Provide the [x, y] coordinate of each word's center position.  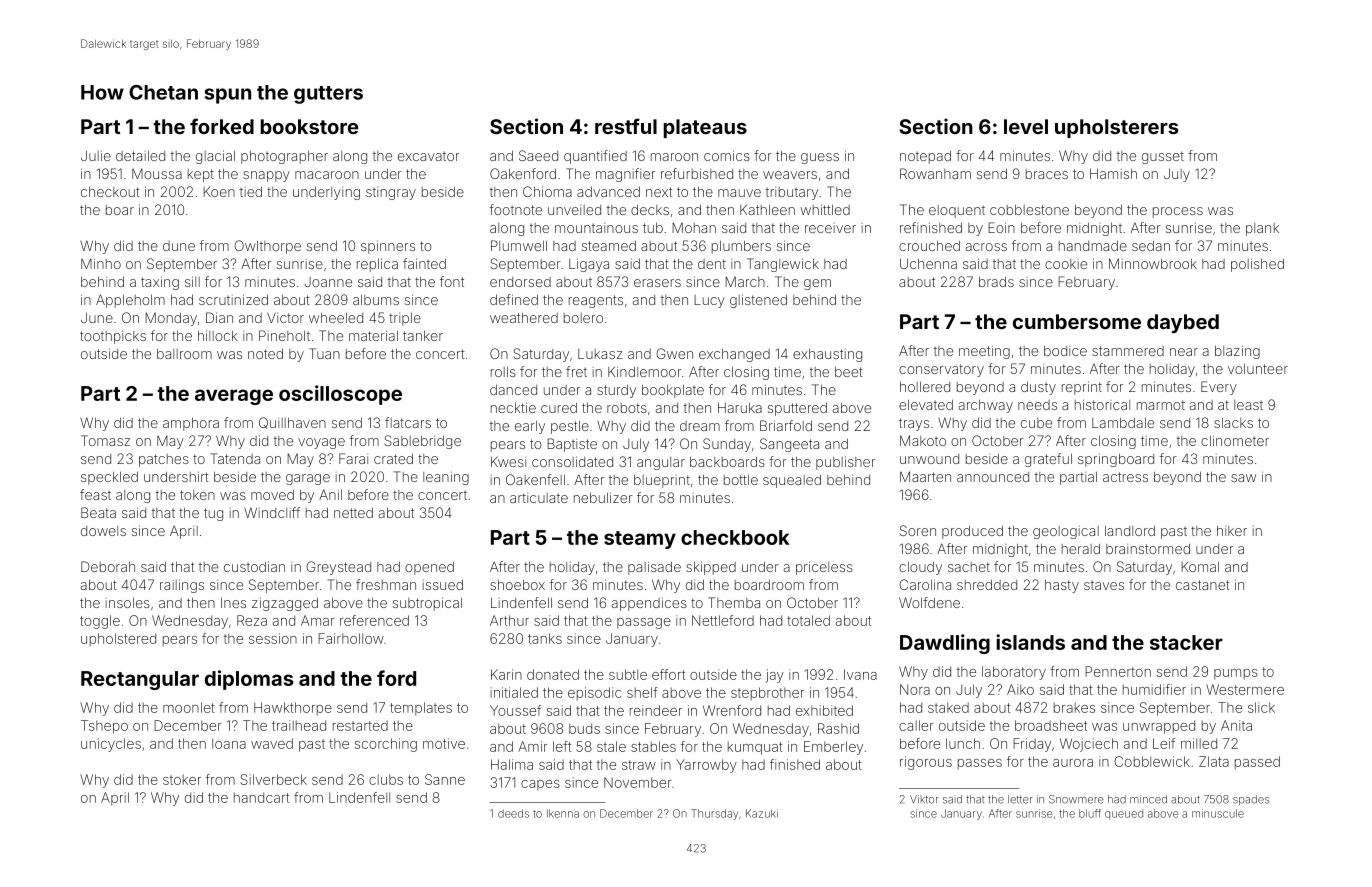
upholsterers [1117, 128]
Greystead [338, 568]
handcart [262, 797]
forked [222, 126]
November [637, 782]
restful [626, 126]
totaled [808, 620]
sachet [969, 567]
